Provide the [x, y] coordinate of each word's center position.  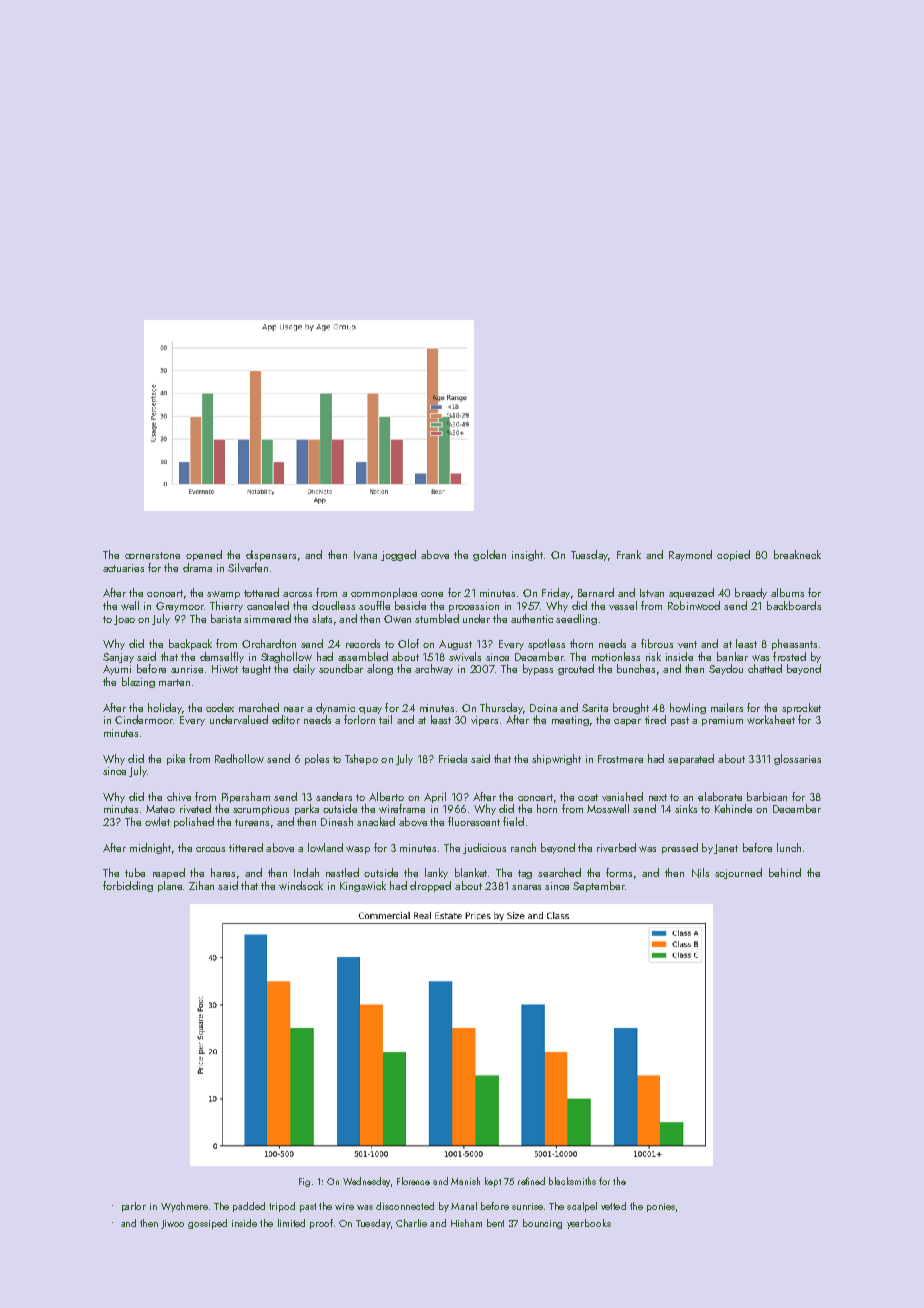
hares [223, 872]
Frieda [453, 758]
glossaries [797, 759]
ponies [661, 1207]
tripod [282, 1207]
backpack [190, 644]
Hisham [466, 1223]
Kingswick [363, 886]
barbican [767, 796]
